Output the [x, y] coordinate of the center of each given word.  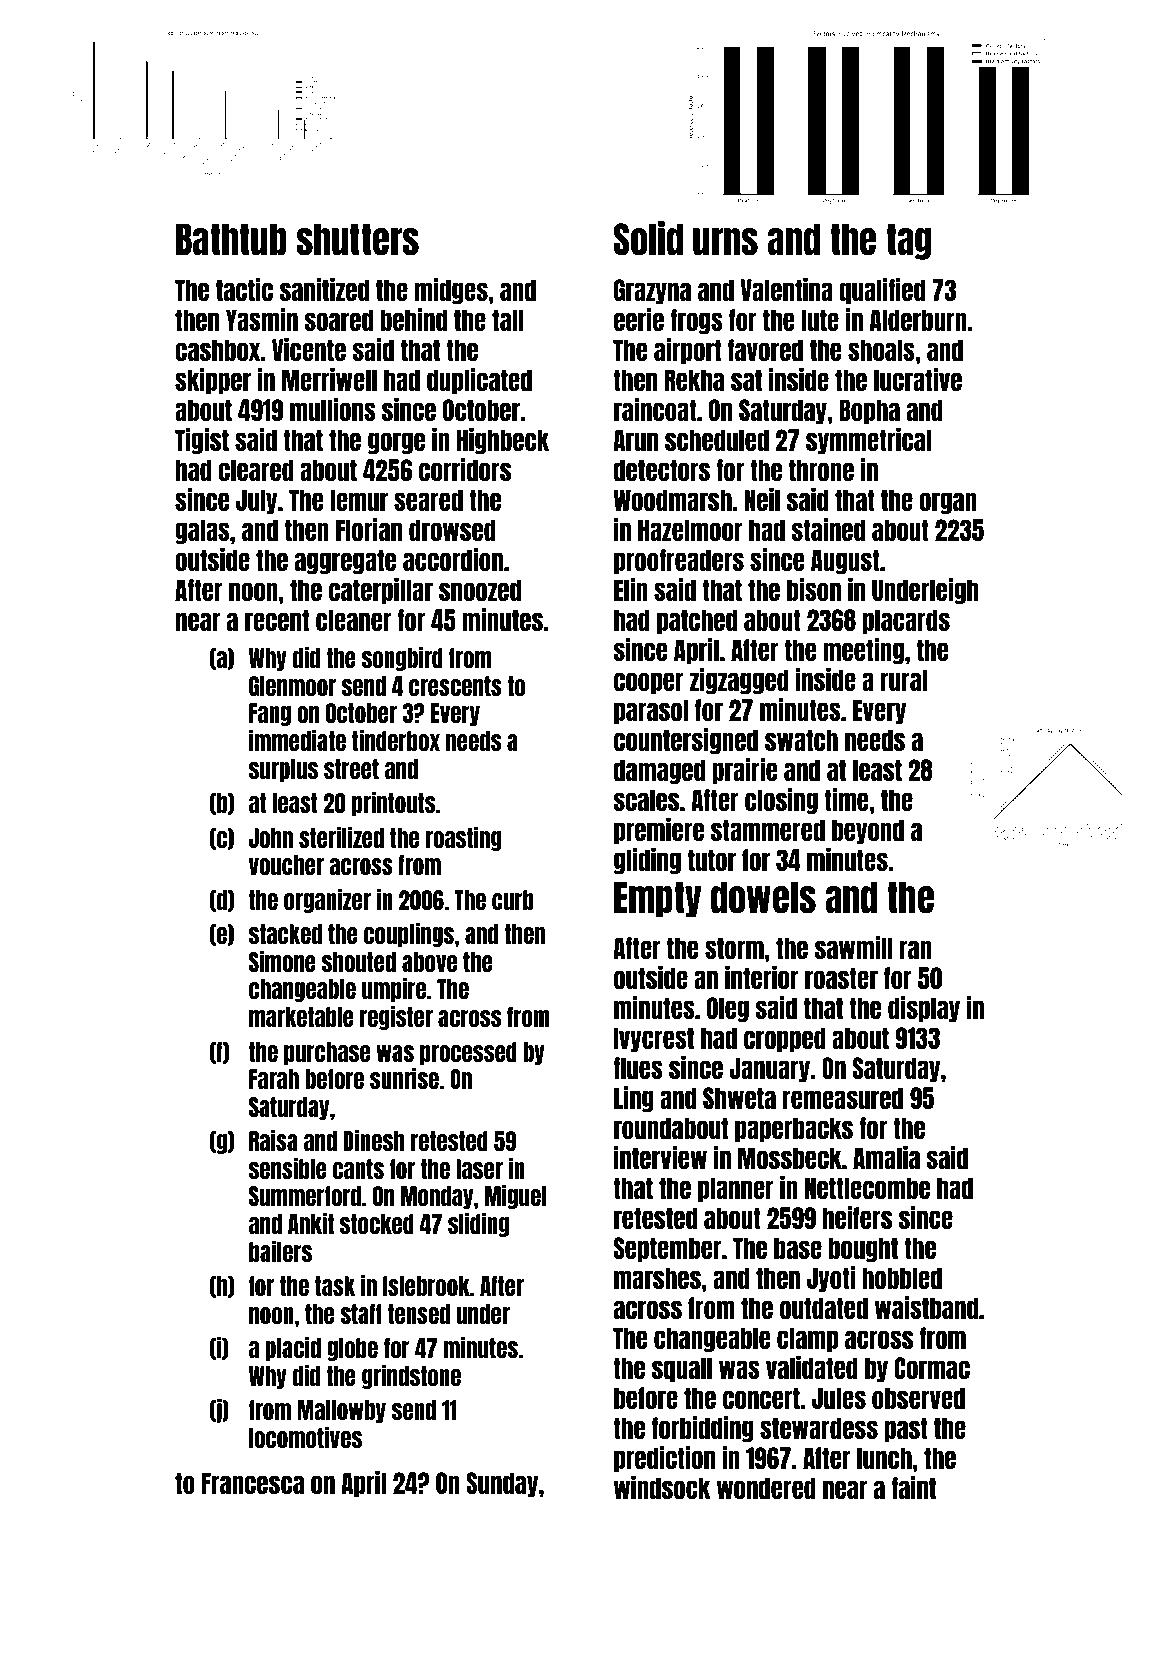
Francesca [253, 1483]
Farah [274, 1079]
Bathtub [231, 239]
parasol [651, 711]
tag [908, 241]
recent [277, 620]
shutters [357, 239]
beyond [868, 831]
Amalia [886, 1157]
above [429, 962]
